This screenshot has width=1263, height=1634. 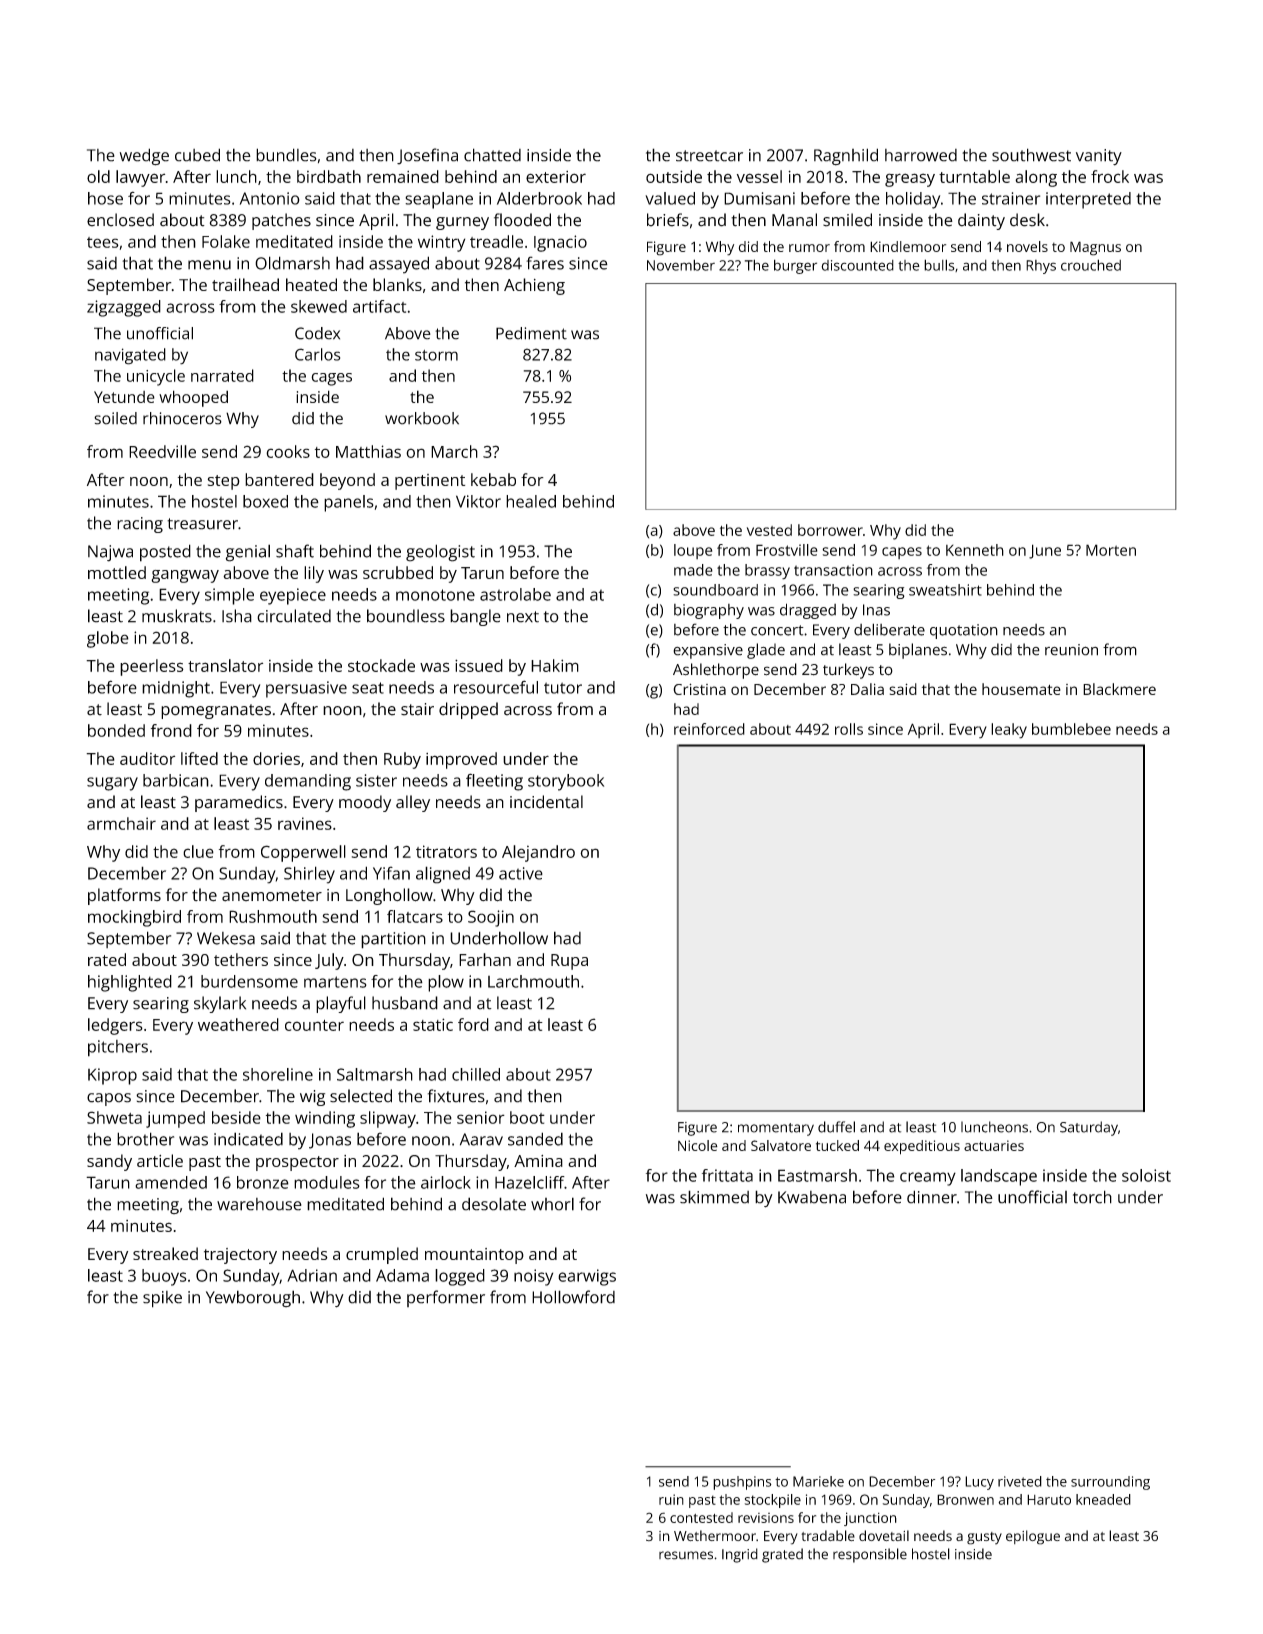 What do you see at coordinates (162, 1299) in the screenshot?
I see `spike` at bounding box center [162, 1299].
